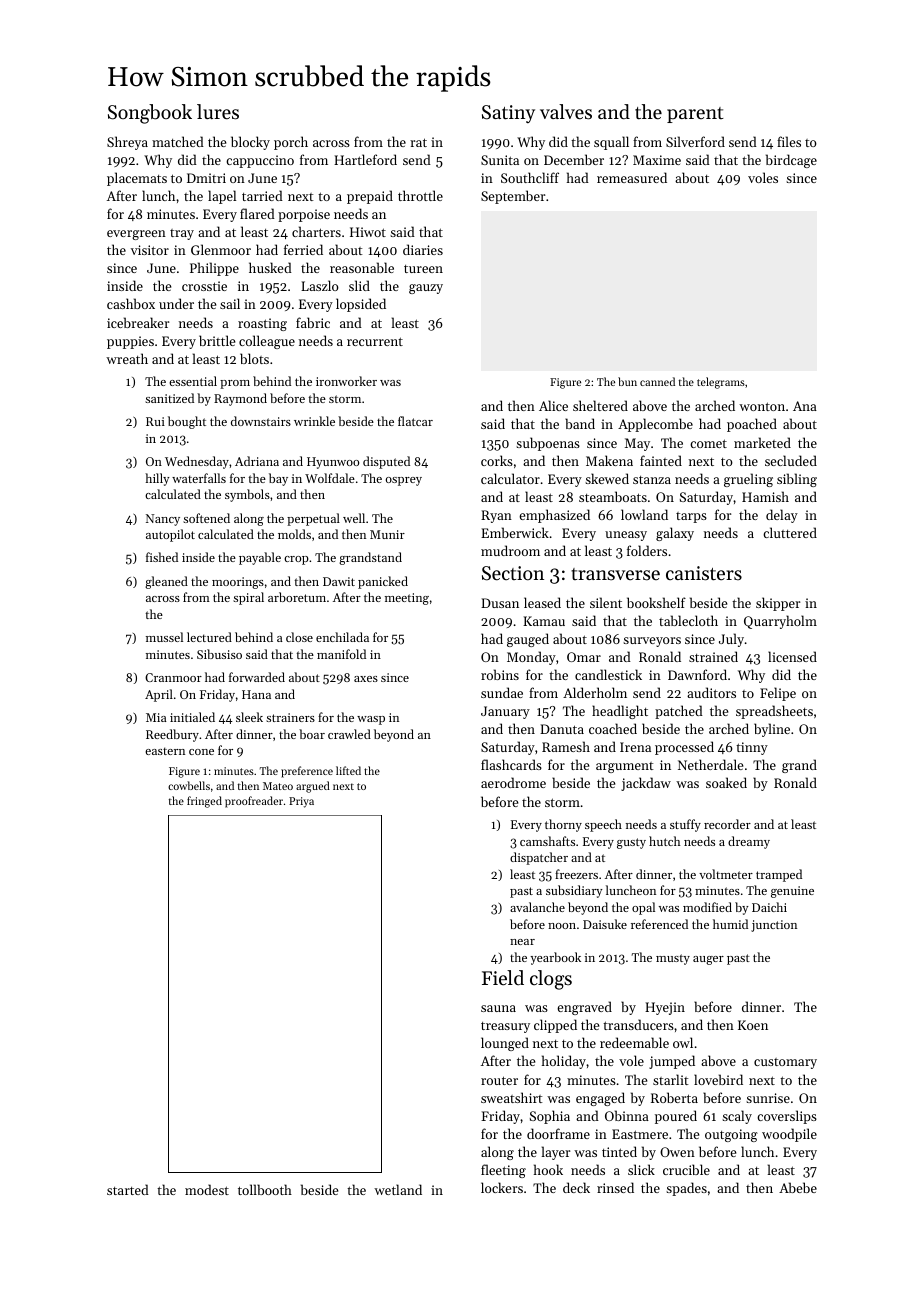  Describe the element at coordinates (165, 751) in the screenshot. I see `eastern` at that location.
